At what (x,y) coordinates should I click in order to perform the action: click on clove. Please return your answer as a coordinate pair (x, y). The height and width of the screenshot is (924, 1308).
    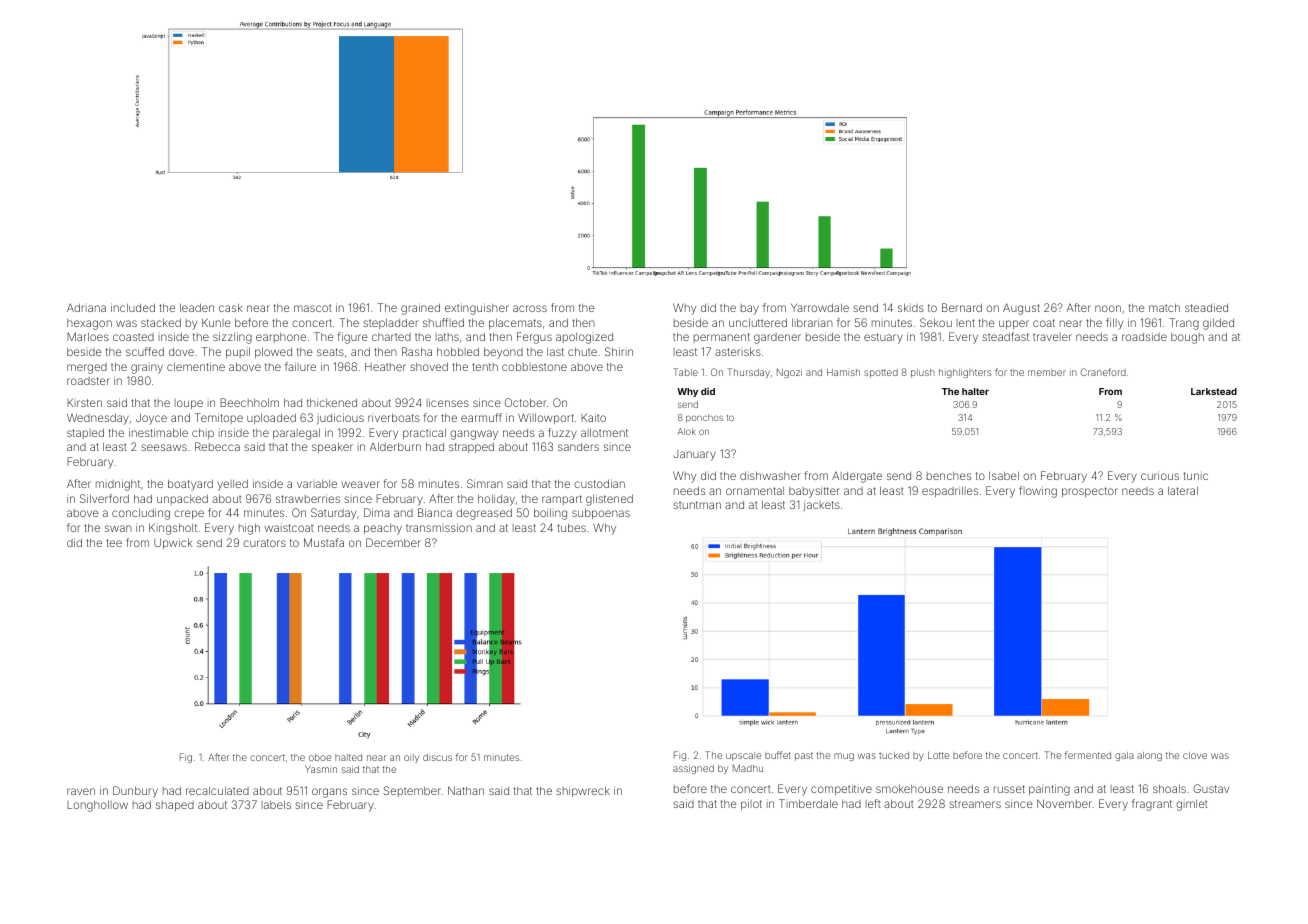
    Looking at the image, I should click on (1195, 755).
